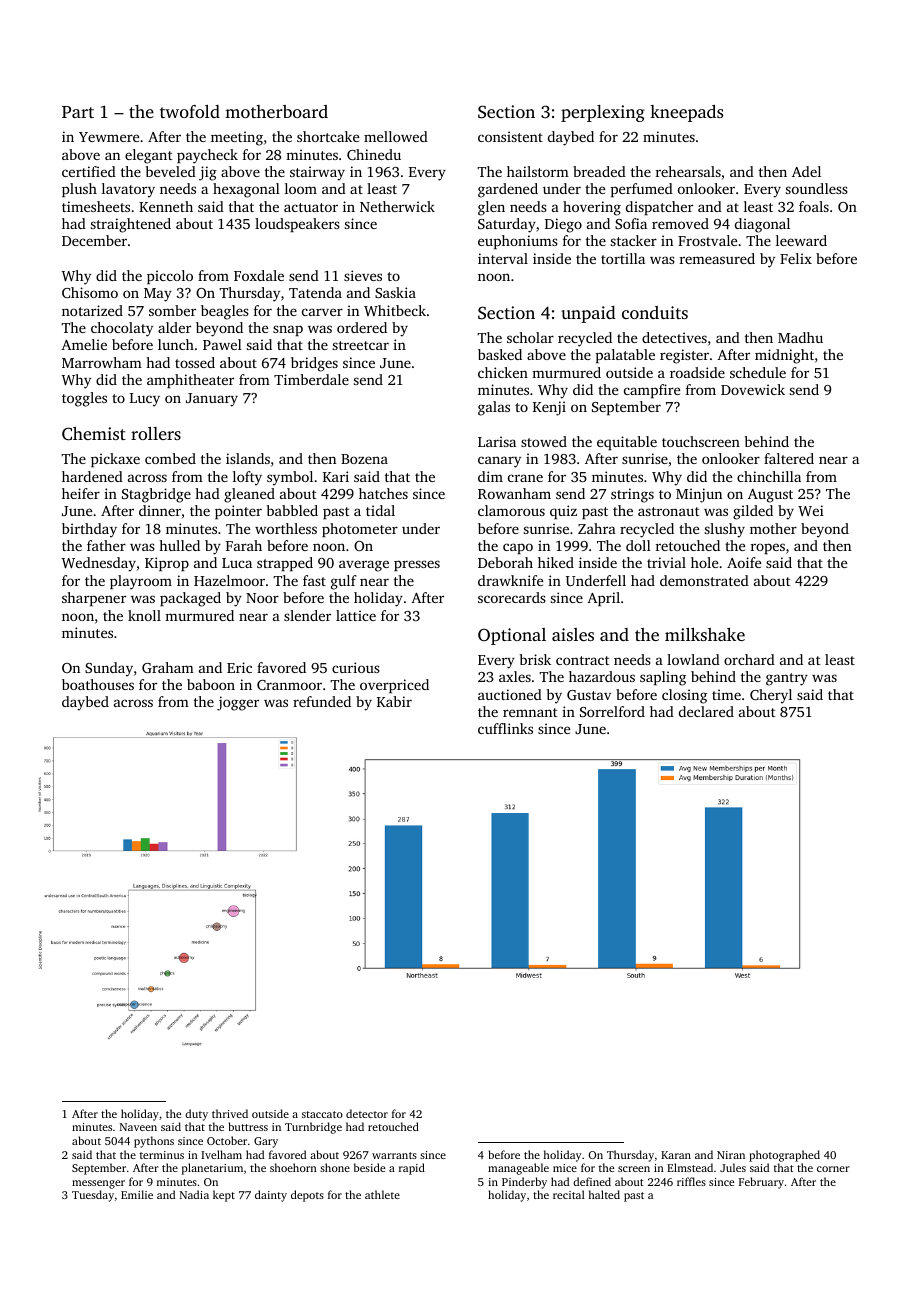 This image has width=924, height=1314. What do you see at coordinates (307, 1196) in the image?
I see `depots` at bounding box center [307, 1196].
